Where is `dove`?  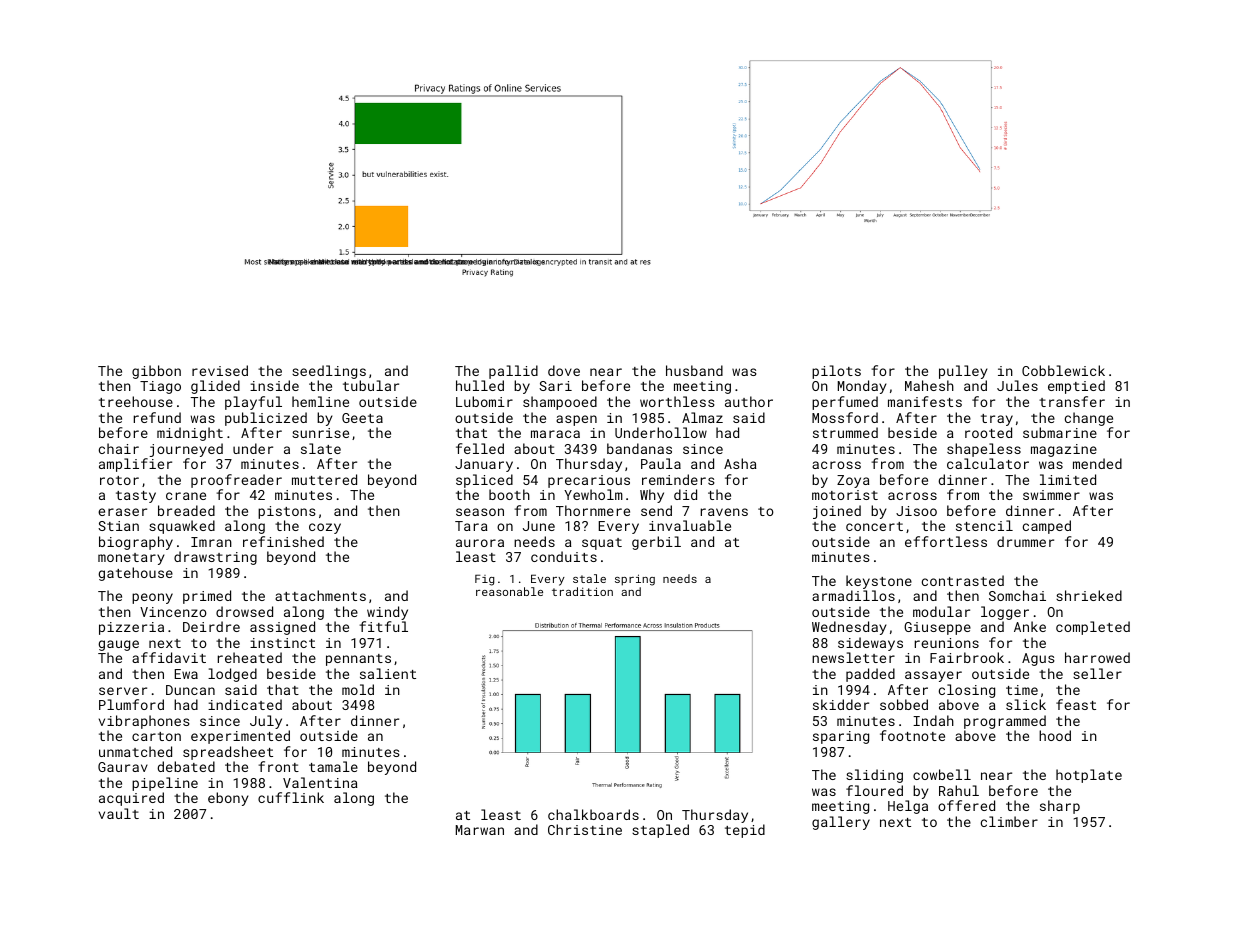
dove is located at coordinates (564, 370).
